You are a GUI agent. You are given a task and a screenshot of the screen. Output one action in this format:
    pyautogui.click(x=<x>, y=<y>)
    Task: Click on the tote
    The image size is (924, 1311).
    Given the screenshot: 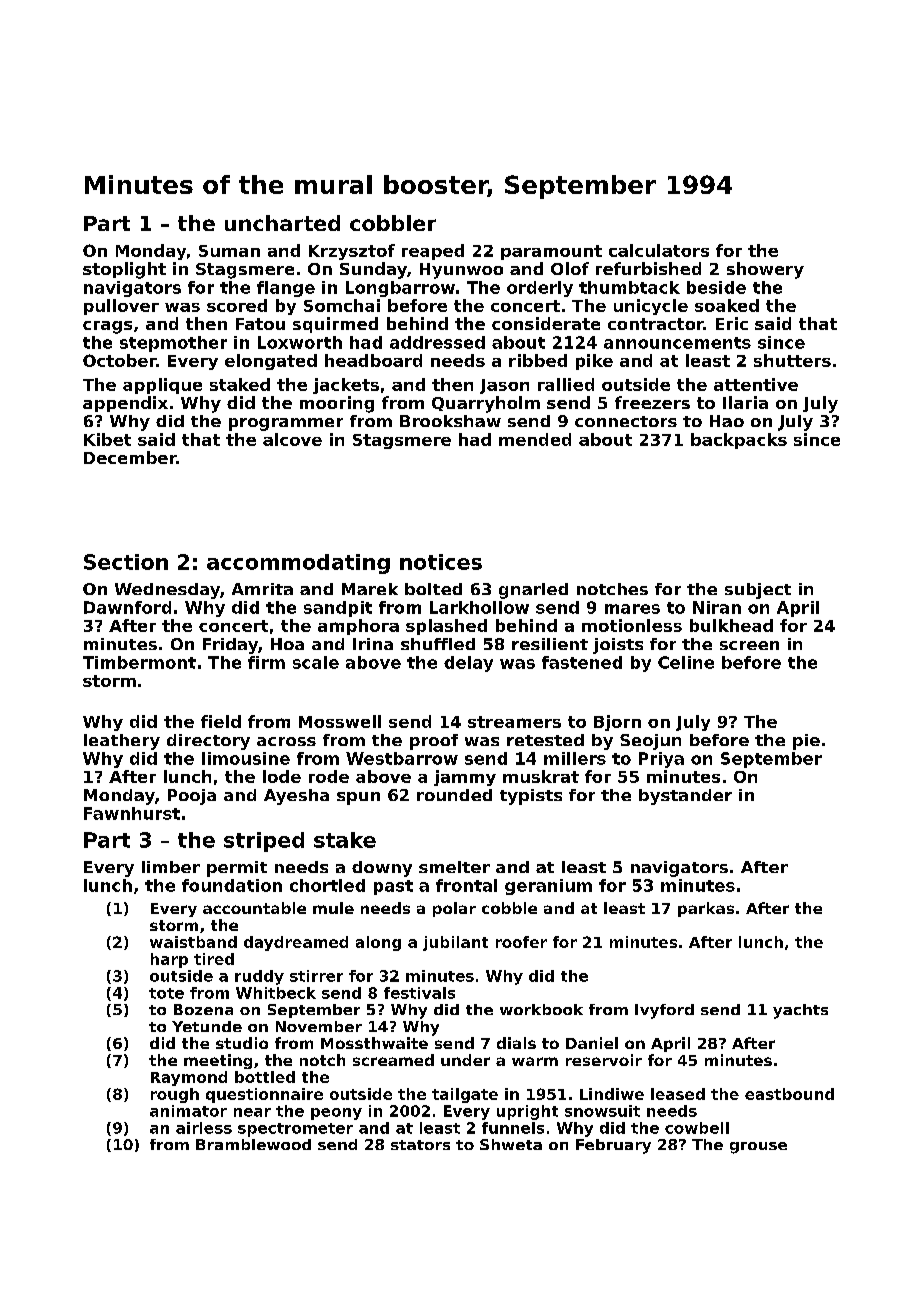 What is the action you would take?
    pyautogui.click(x=166, y=993)
